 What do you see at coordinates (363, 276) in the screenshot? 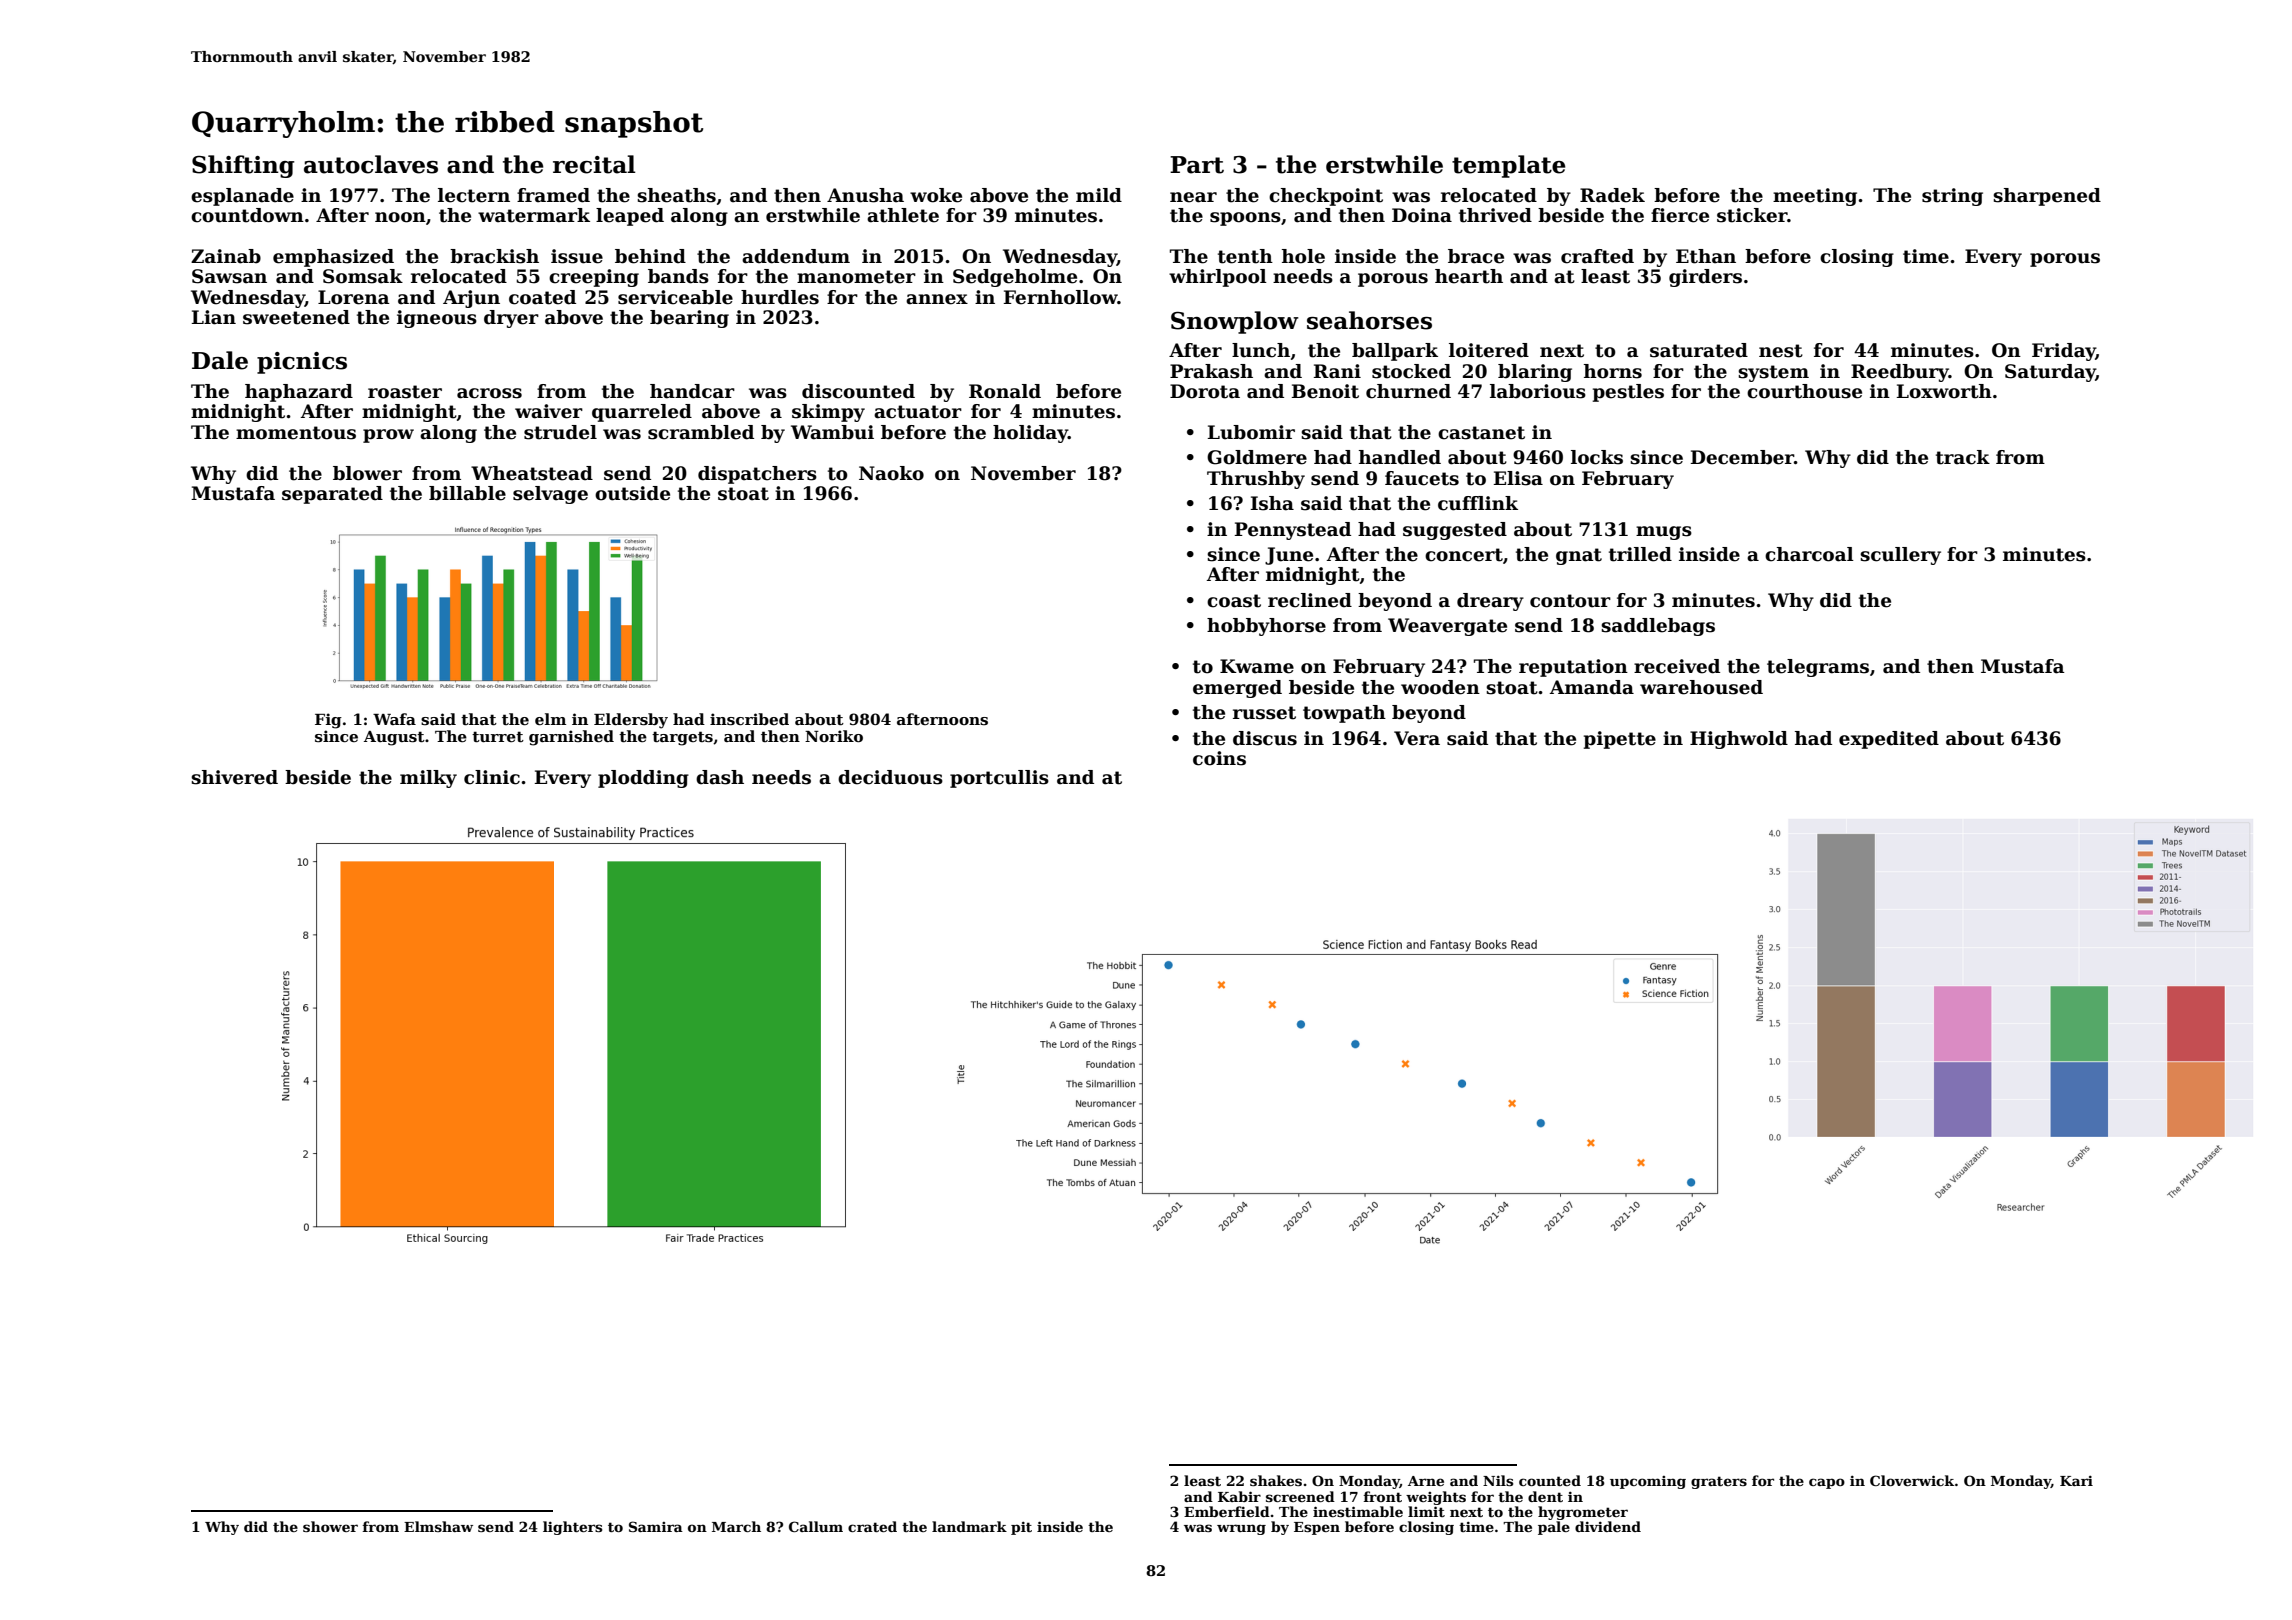
I see `Somsak` at bounding box center [363, 276].
